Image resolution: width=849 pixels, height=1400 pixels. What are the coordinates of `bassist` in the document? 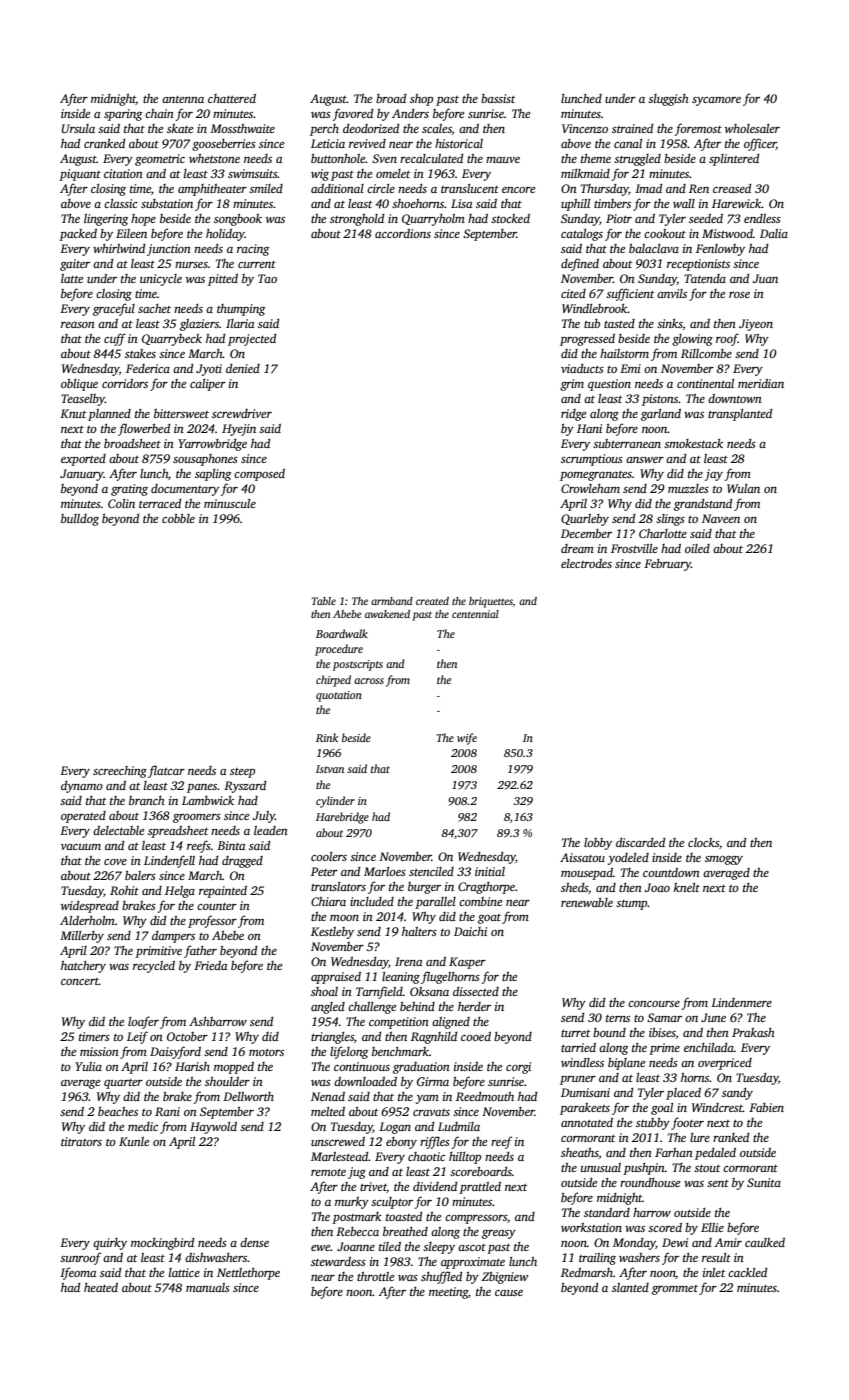 It's located at (498, 98).
